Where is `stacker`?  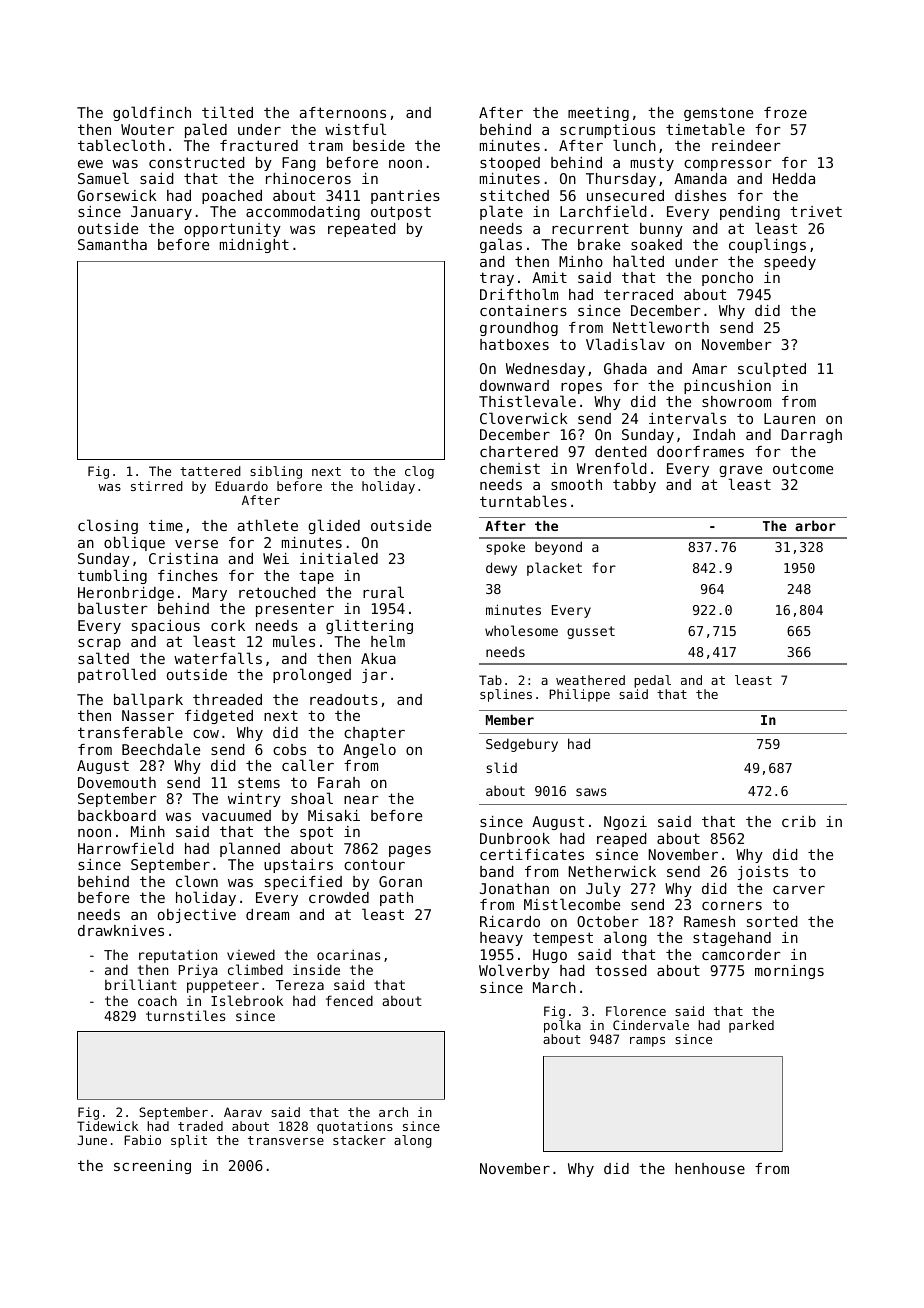
stacker is located at coordinates (359, 1140).
